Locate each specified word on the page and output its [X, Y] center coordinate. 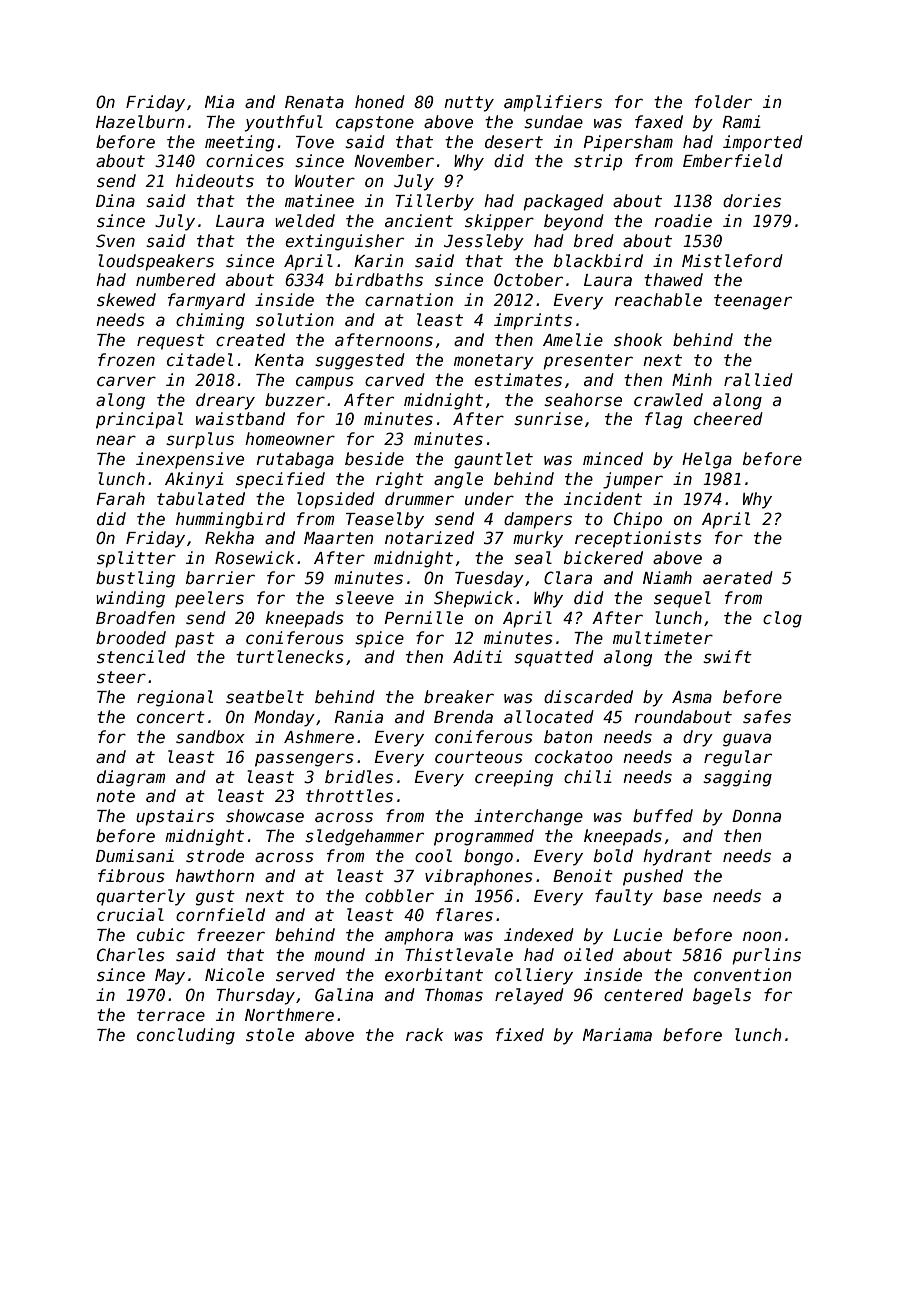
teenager [753, 302]
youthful [284, 123]
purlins [766, 956]
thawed [673, 280]
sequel [682, 599]
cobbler [399, 896]
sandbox [210, 737]
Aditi [477, 657]
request [171, 342]
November [394, 161]
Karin [378, 261]
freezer [231, 935]
